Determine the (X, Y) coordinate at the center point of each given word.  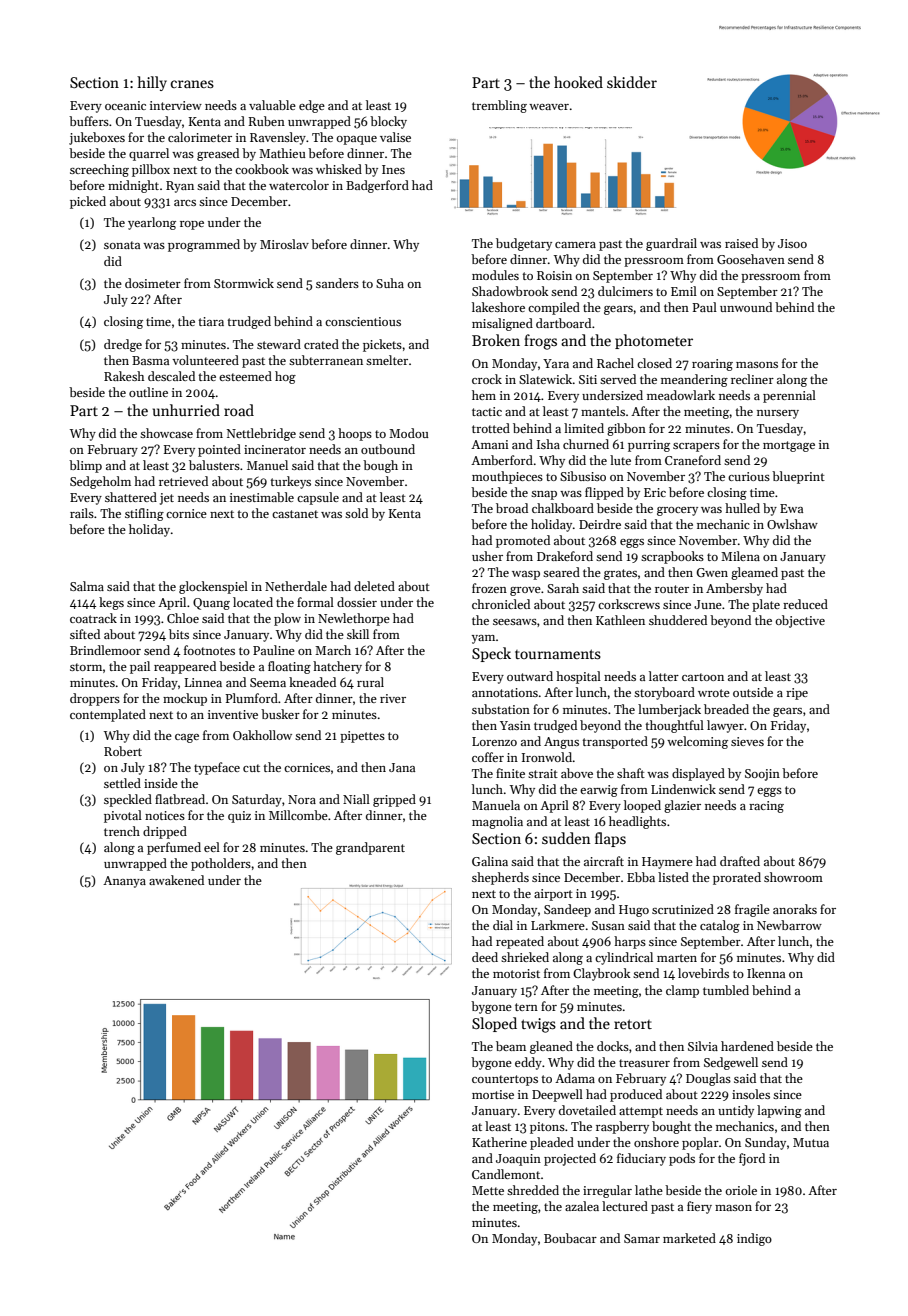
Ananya (124, 882)
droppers (95, 699)
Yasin (515, 725)
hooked (578, 82)
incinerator (275, 449)
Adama (575, 1078)
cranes (192, 84)
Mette (488, 1190)
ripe (797, 694)
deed (485, 957)
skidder (632, 82)
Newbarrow (789, 925)
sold (356, 513)
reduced (805, 604)
